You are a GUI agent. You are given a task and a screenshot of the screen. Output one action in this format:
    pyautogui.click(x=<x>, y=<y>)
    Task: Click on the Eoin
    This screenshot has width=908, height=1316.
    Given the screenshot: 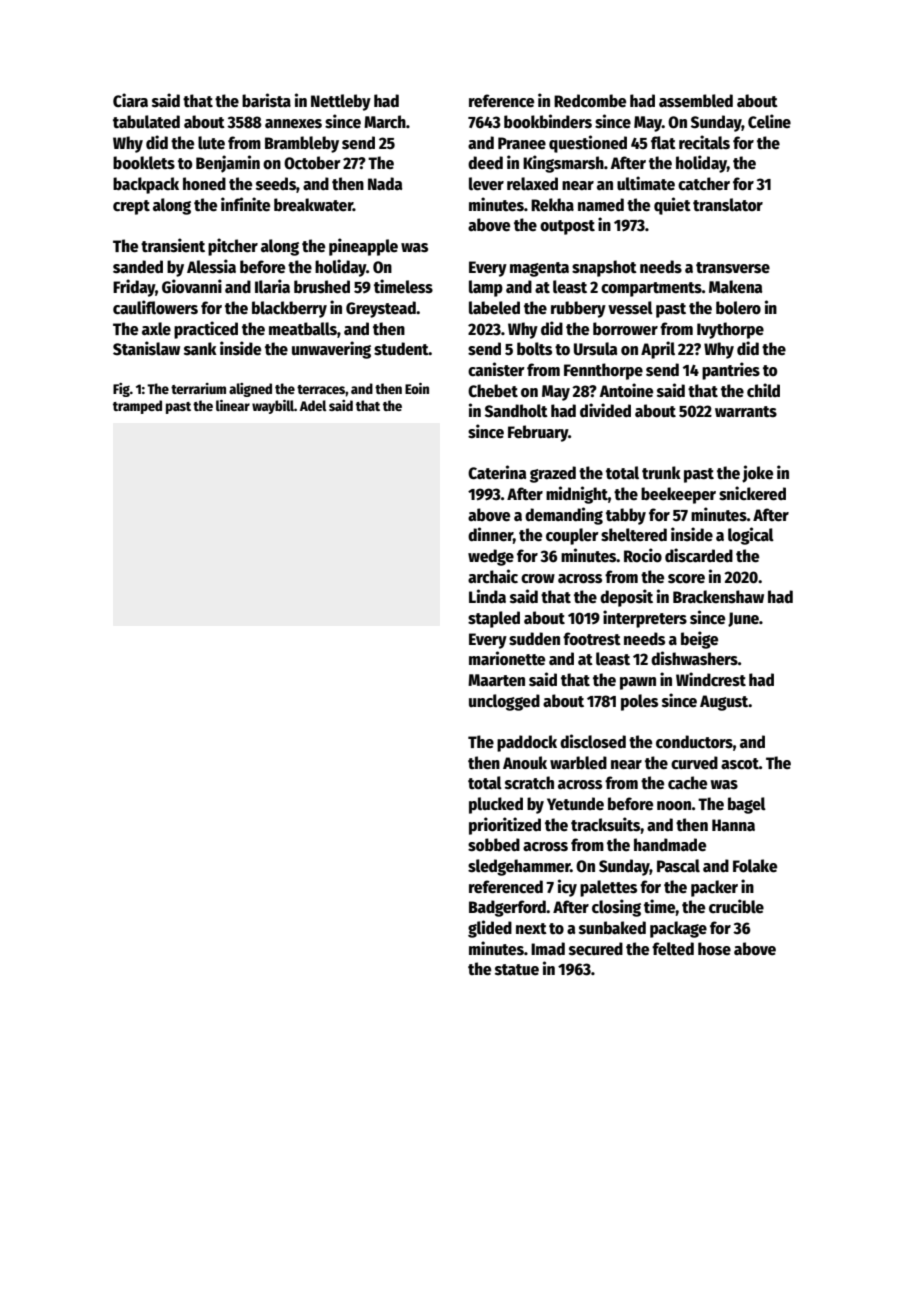 What is the action you would take?
    pyautogui.click(x=417, y=388)
